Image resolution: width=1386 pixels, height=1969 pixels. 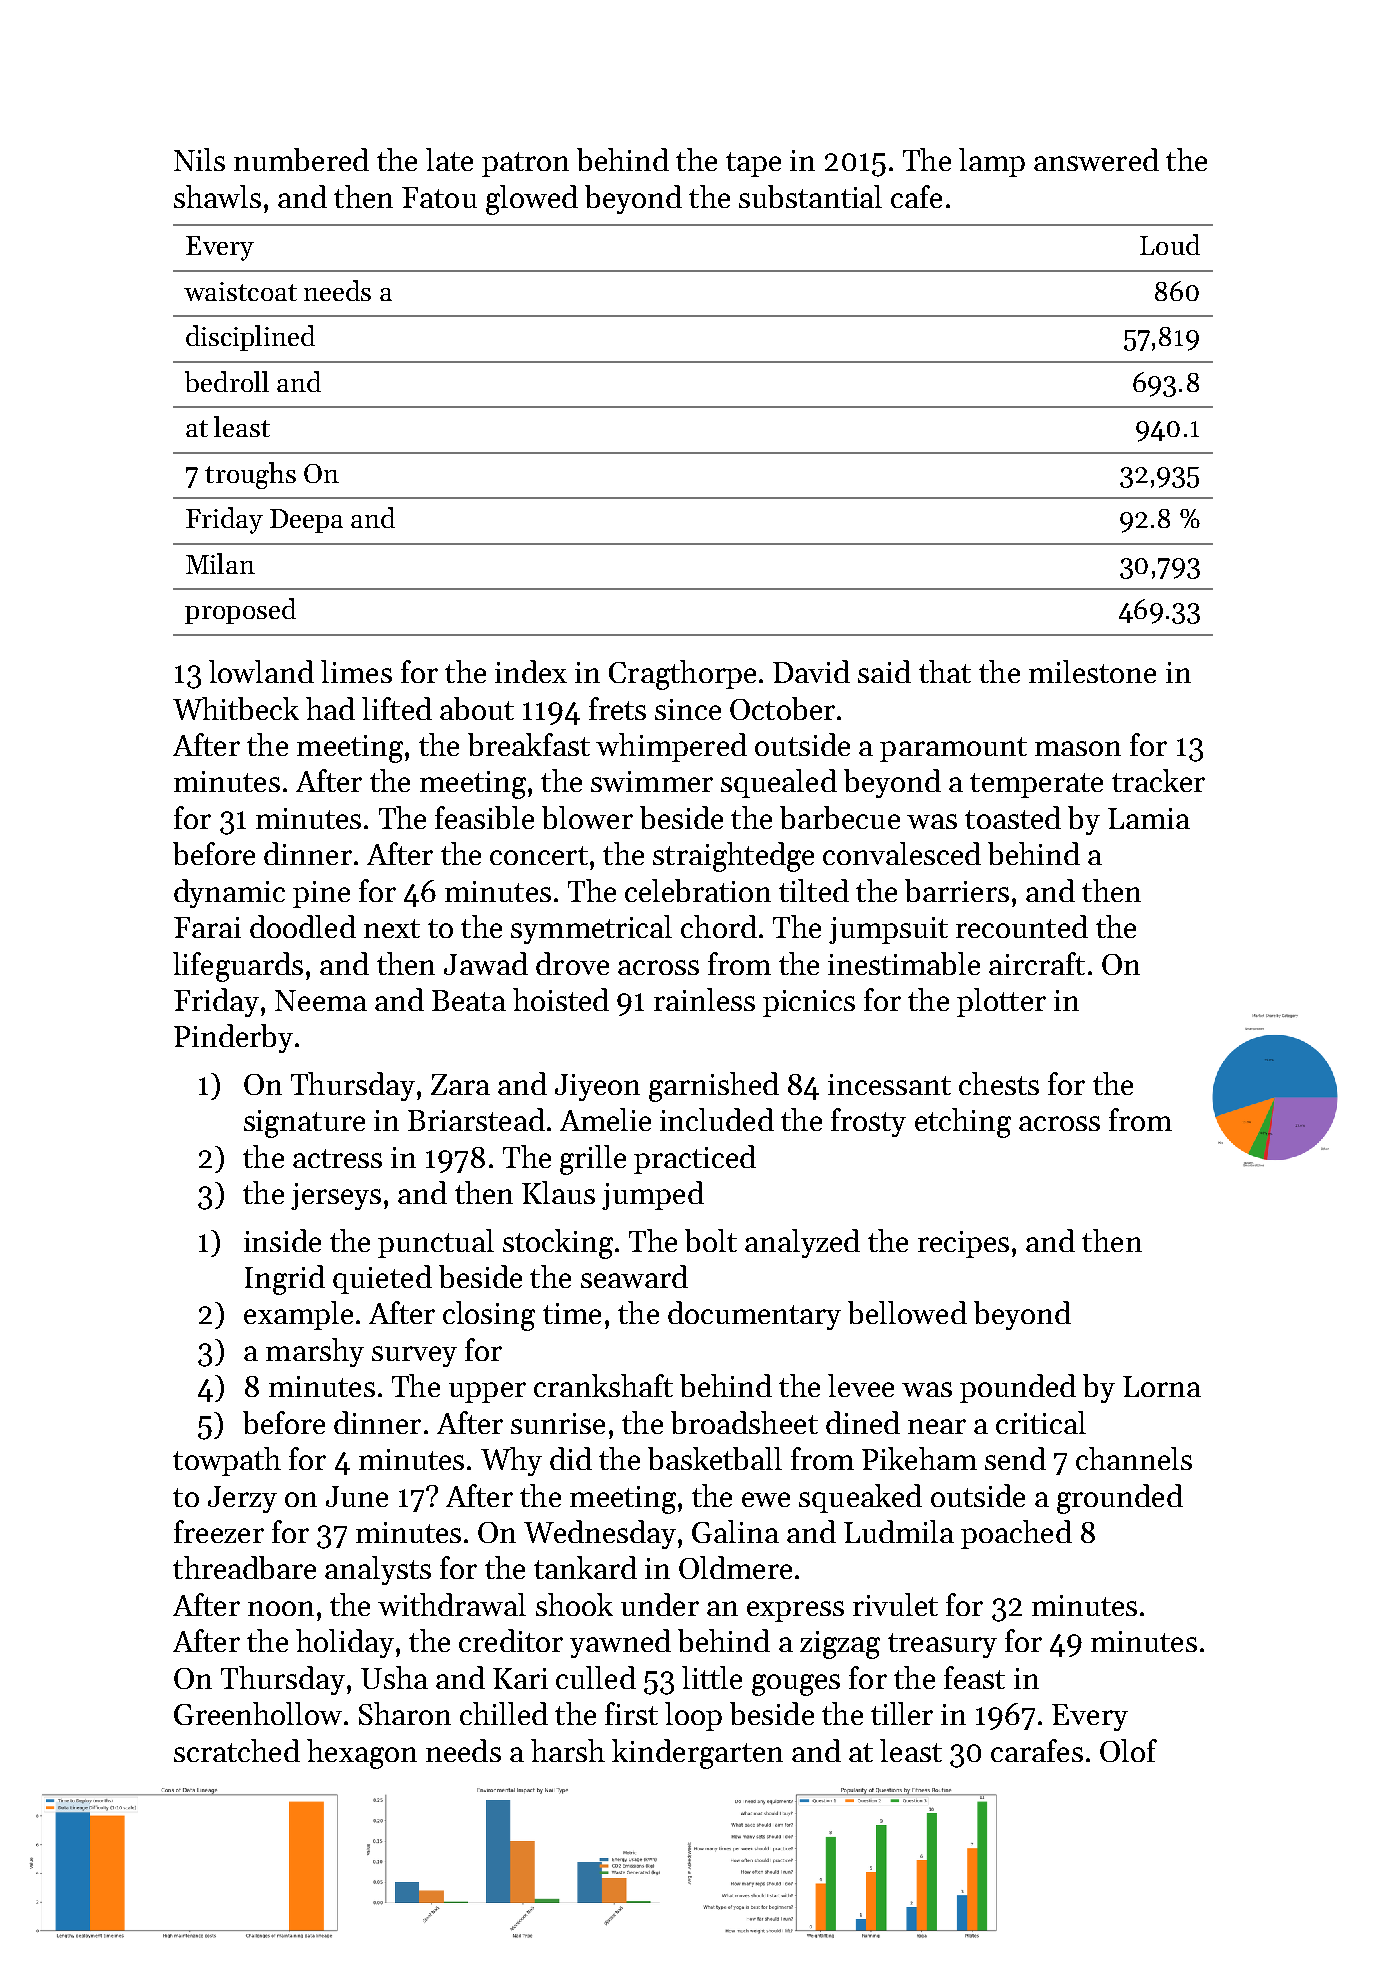 What do you see at coordinates (237, 1750) in the screenshot?
I see `scratched` at bounding box center [237, 1750].
